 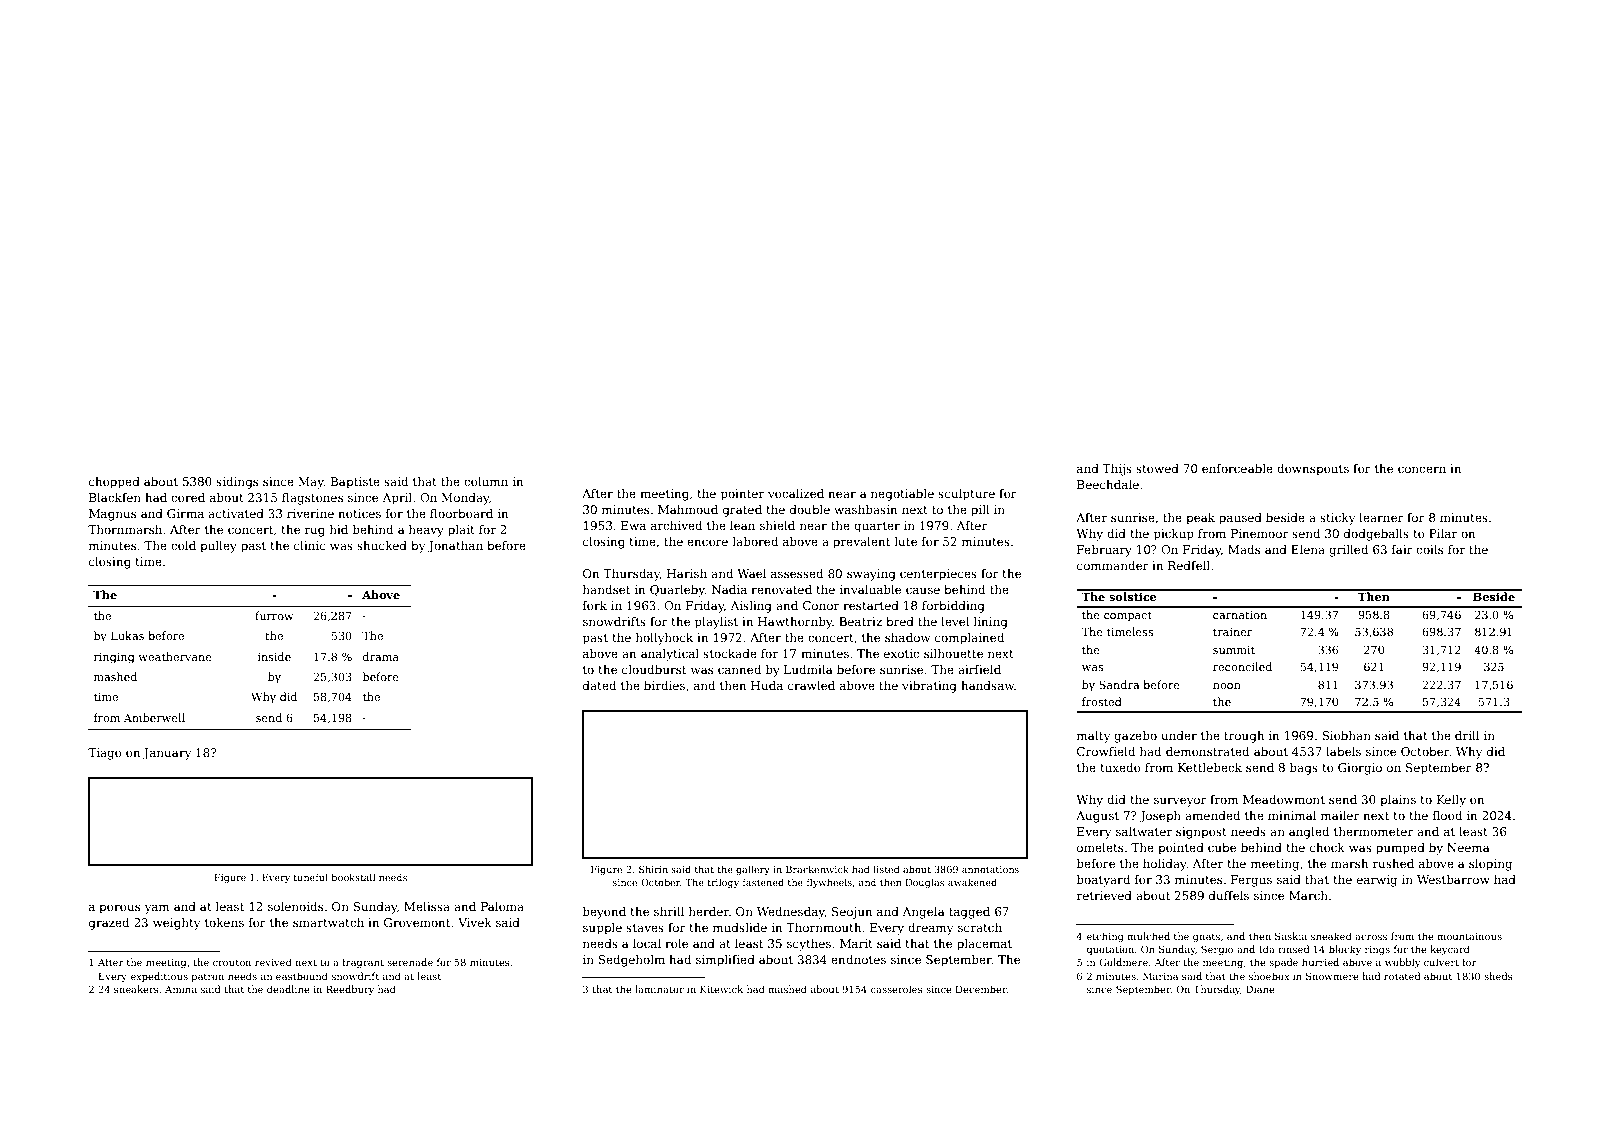 I want to click on culvert, so click(x=1441, y=962).
